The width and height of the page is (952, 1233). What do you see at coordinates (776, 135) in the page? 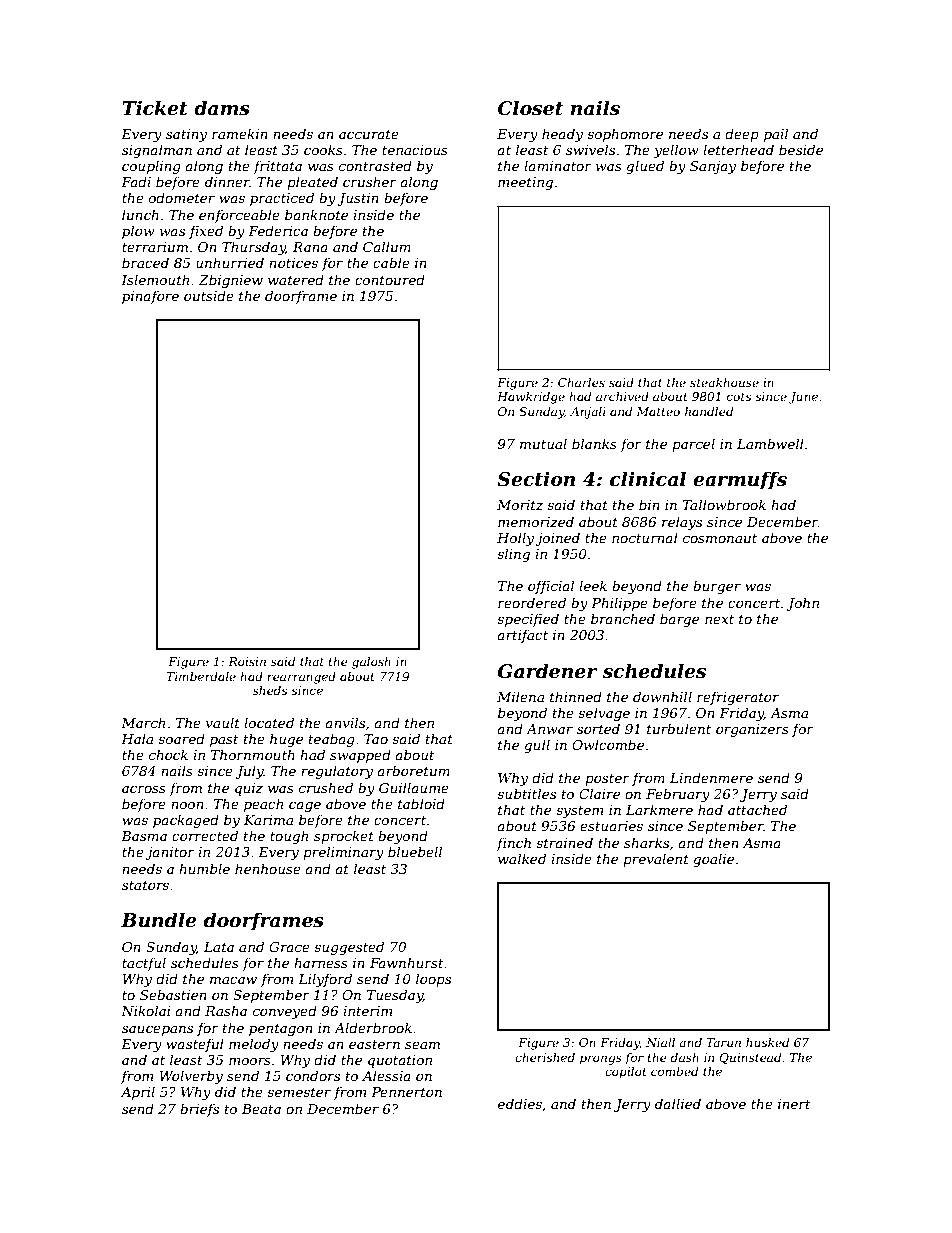
I see `pail` at bounding box center [776, 135].
